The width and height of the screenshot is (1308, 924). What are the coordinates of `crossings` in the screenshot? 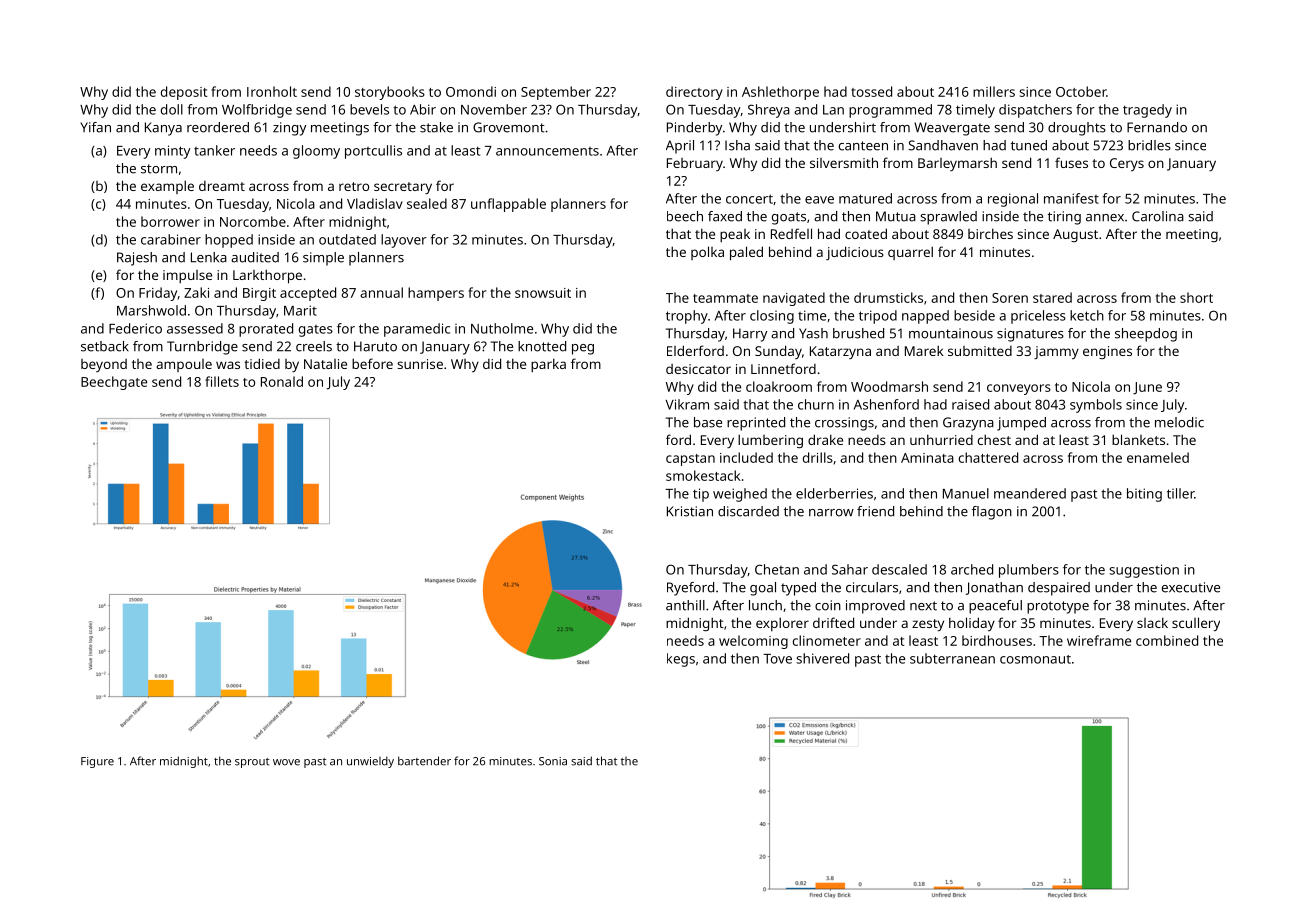 It's located at (844, 424).
